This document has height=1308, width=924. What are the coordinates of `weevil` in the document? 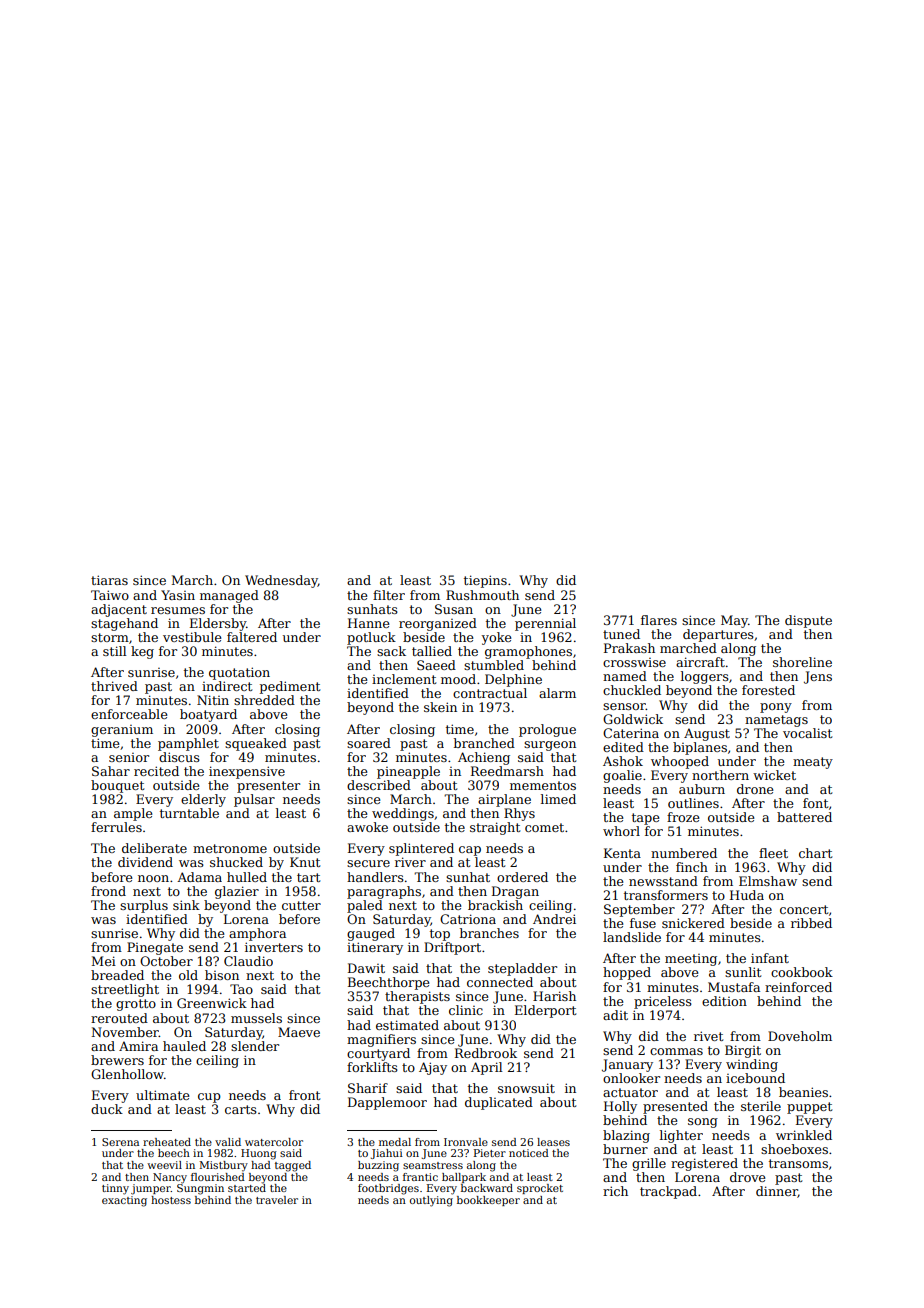 It's located at (164, 1165).
